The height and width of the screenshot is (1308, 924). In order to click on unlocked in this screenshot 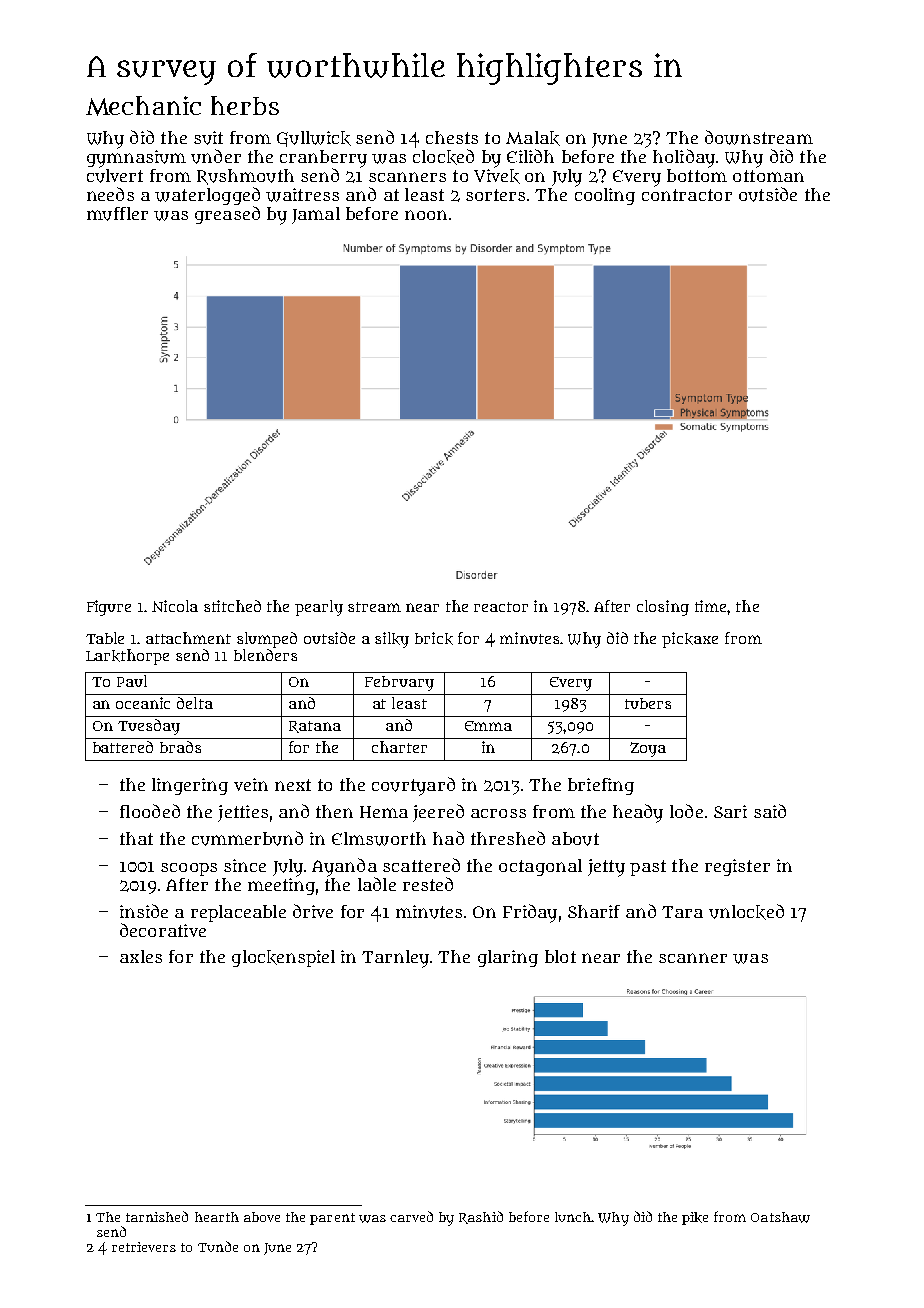, I will do `click(746, 912)`.
